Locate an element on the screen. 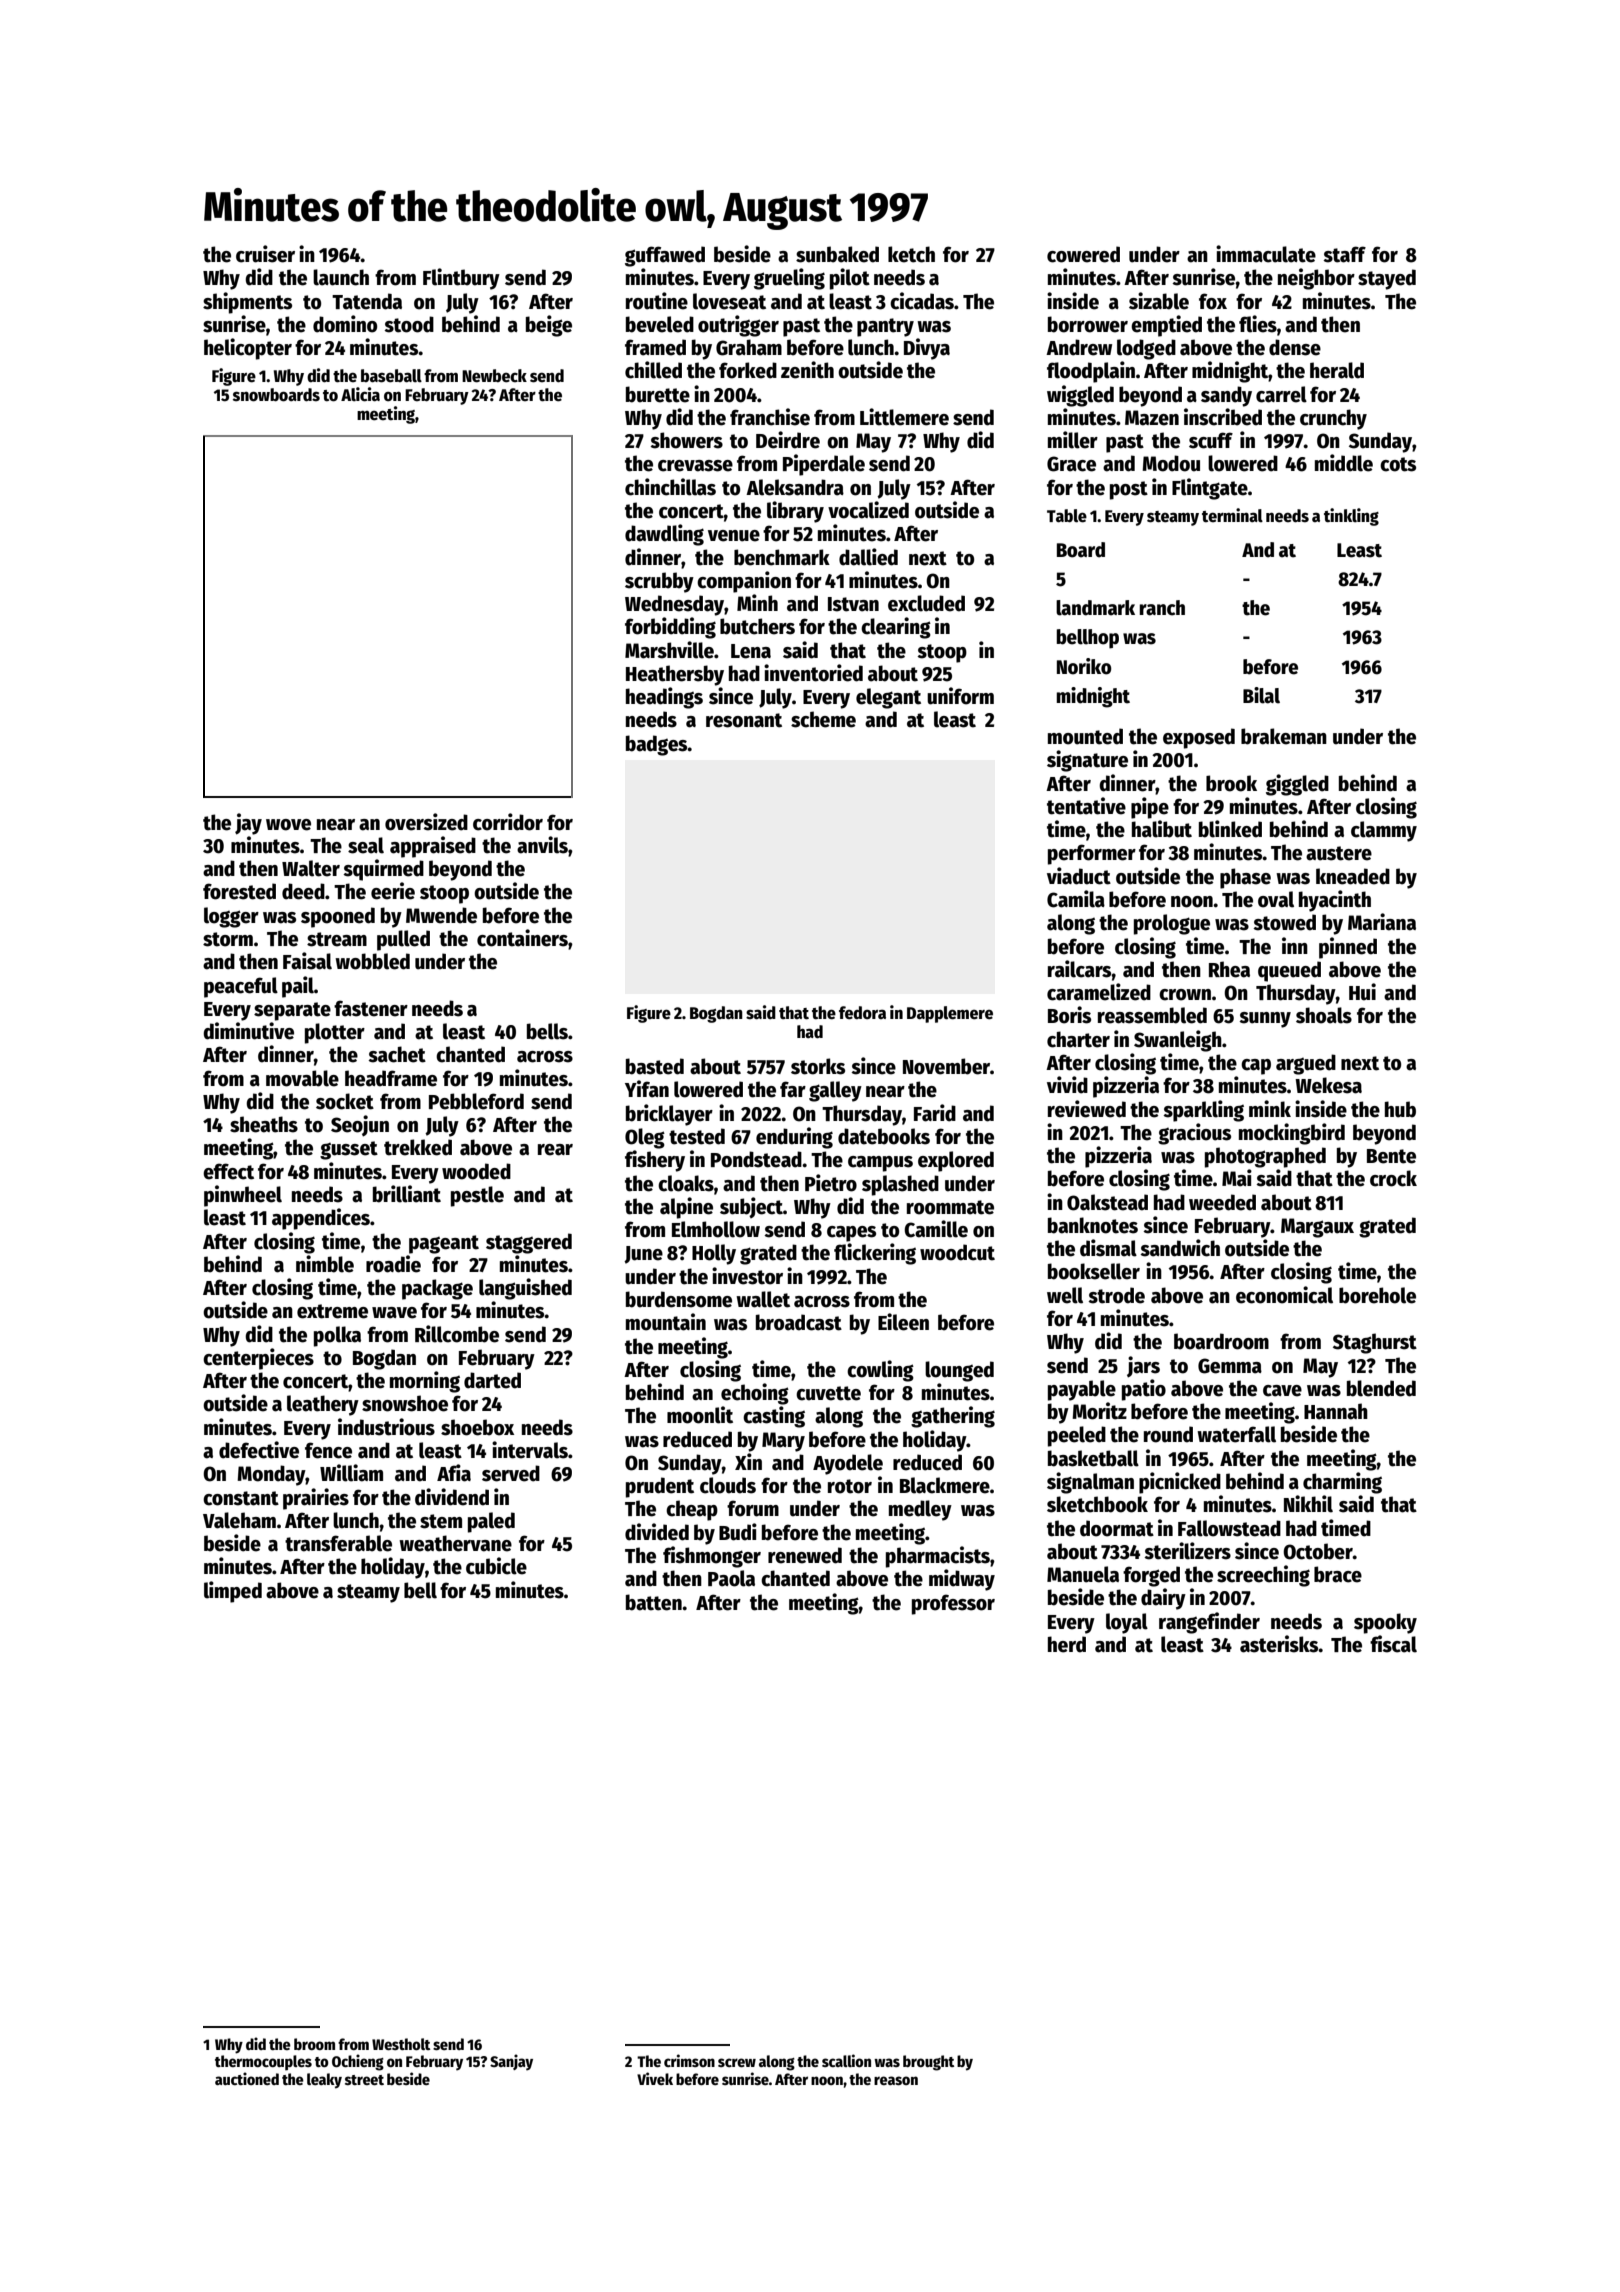 The width and height of the screenshot is (1620, 2292). cruiser is located at coordinates (265, 254).
